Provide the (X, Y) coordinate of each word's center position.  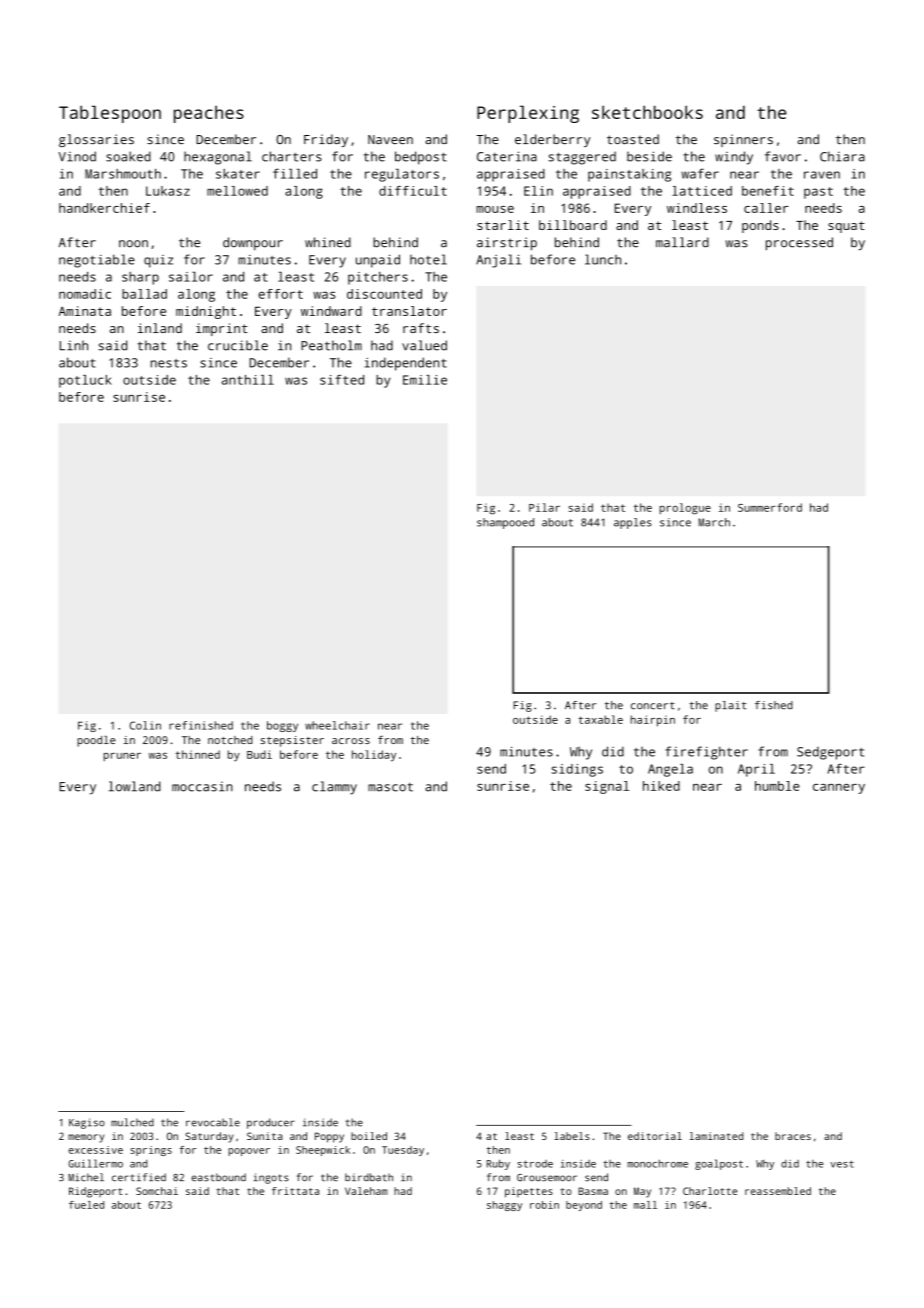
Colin (145, 725)
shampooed (505, 523)
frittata (295, 1191)
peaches (209, 114)
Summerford (770, 507)
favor (783, 156)
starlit (503, 225)
